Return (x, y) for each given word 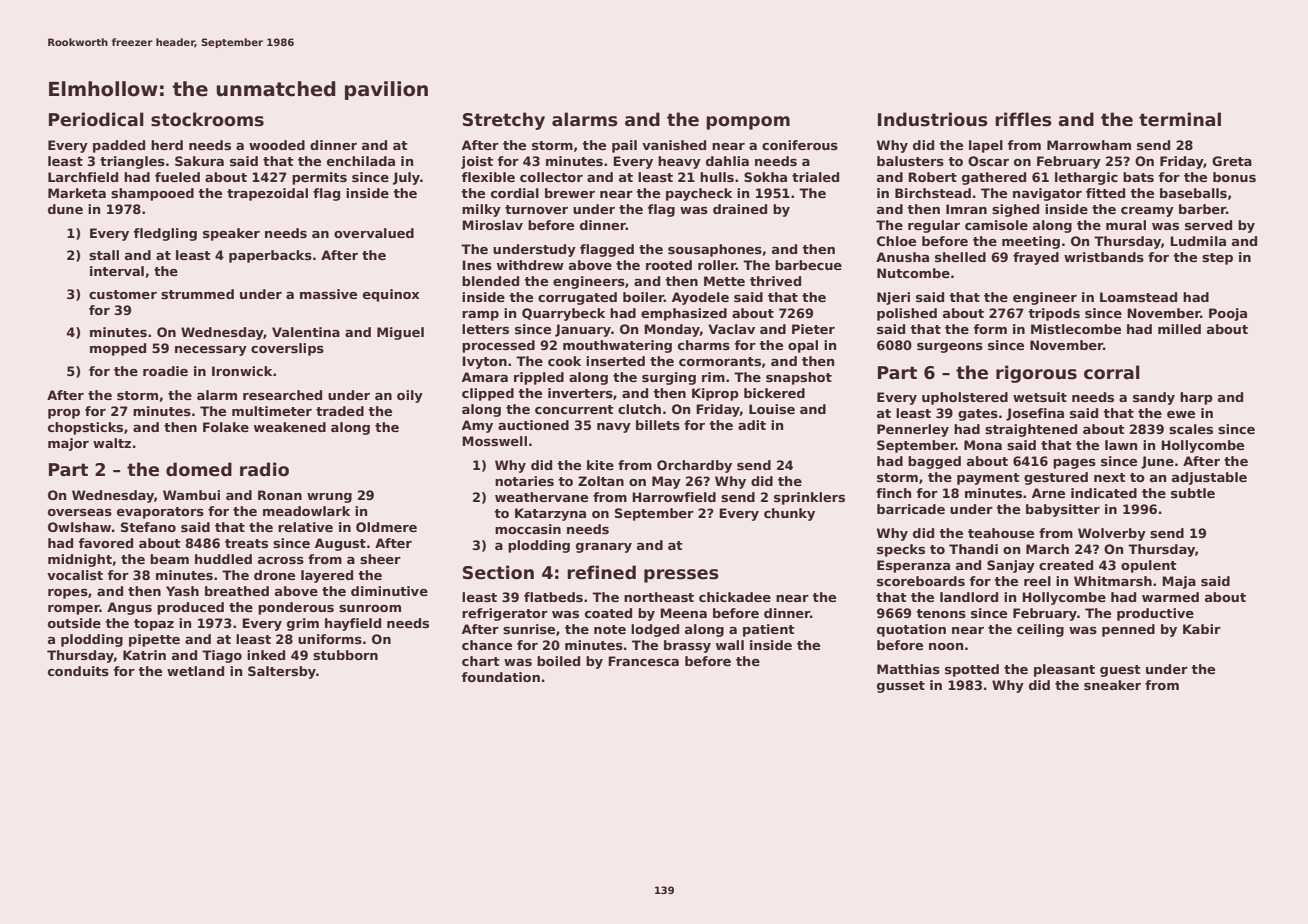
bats (1138, 177)
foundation (501, 677)
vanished (674, 145)
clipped (488, 394)
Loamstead (1138, 297)
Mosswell (494, 441)
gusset (901, 687)
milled (1179, 329)
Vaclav (731, 329)
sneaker (1112, 685)
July (406, 178)
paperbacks (270, 256)
